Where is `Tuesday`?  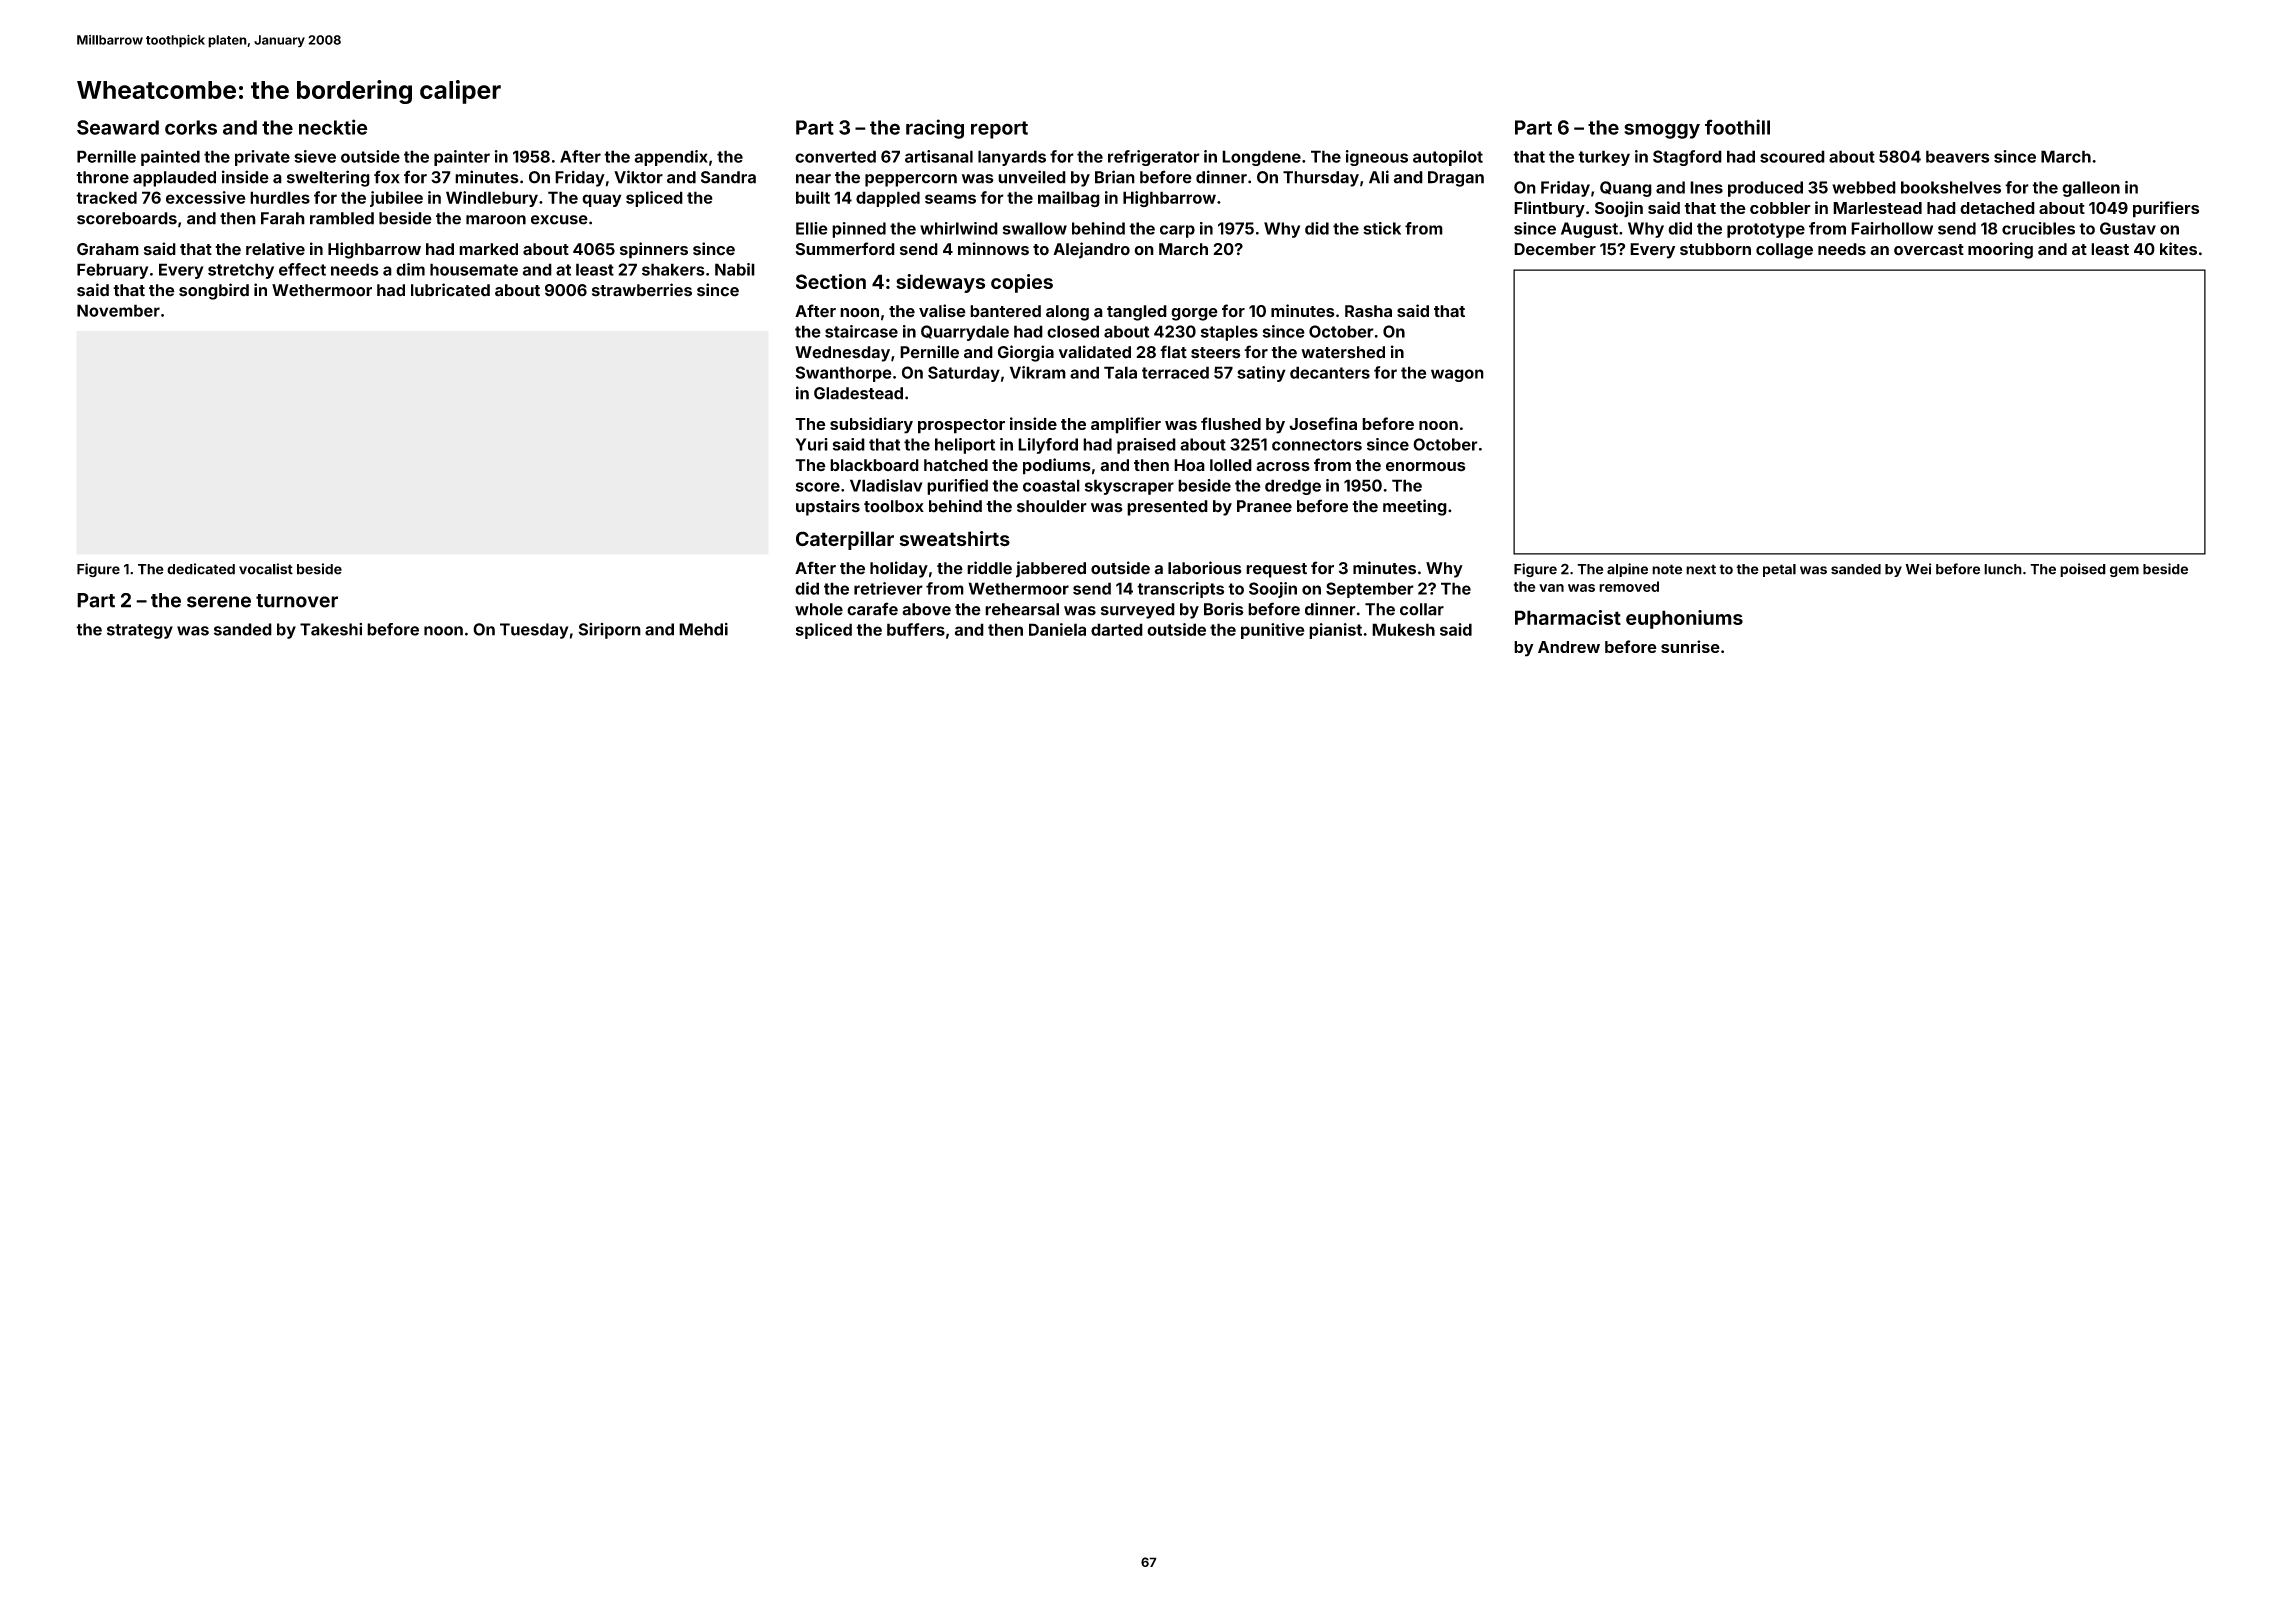 Tuesday is located at coordinates (534, 631).
